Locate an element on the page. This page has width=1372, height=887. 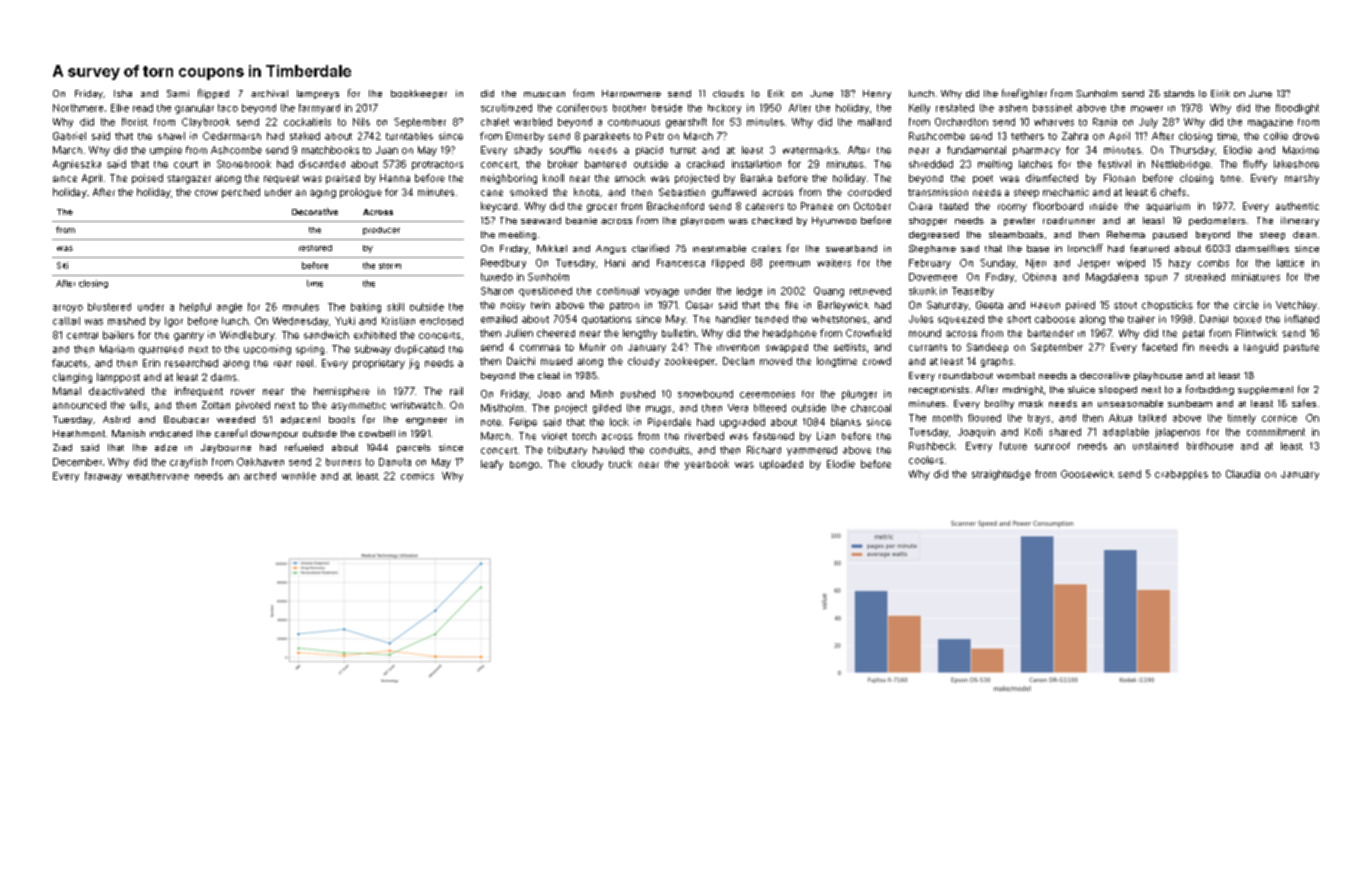
Isha is located at coordinates (123, 93).
